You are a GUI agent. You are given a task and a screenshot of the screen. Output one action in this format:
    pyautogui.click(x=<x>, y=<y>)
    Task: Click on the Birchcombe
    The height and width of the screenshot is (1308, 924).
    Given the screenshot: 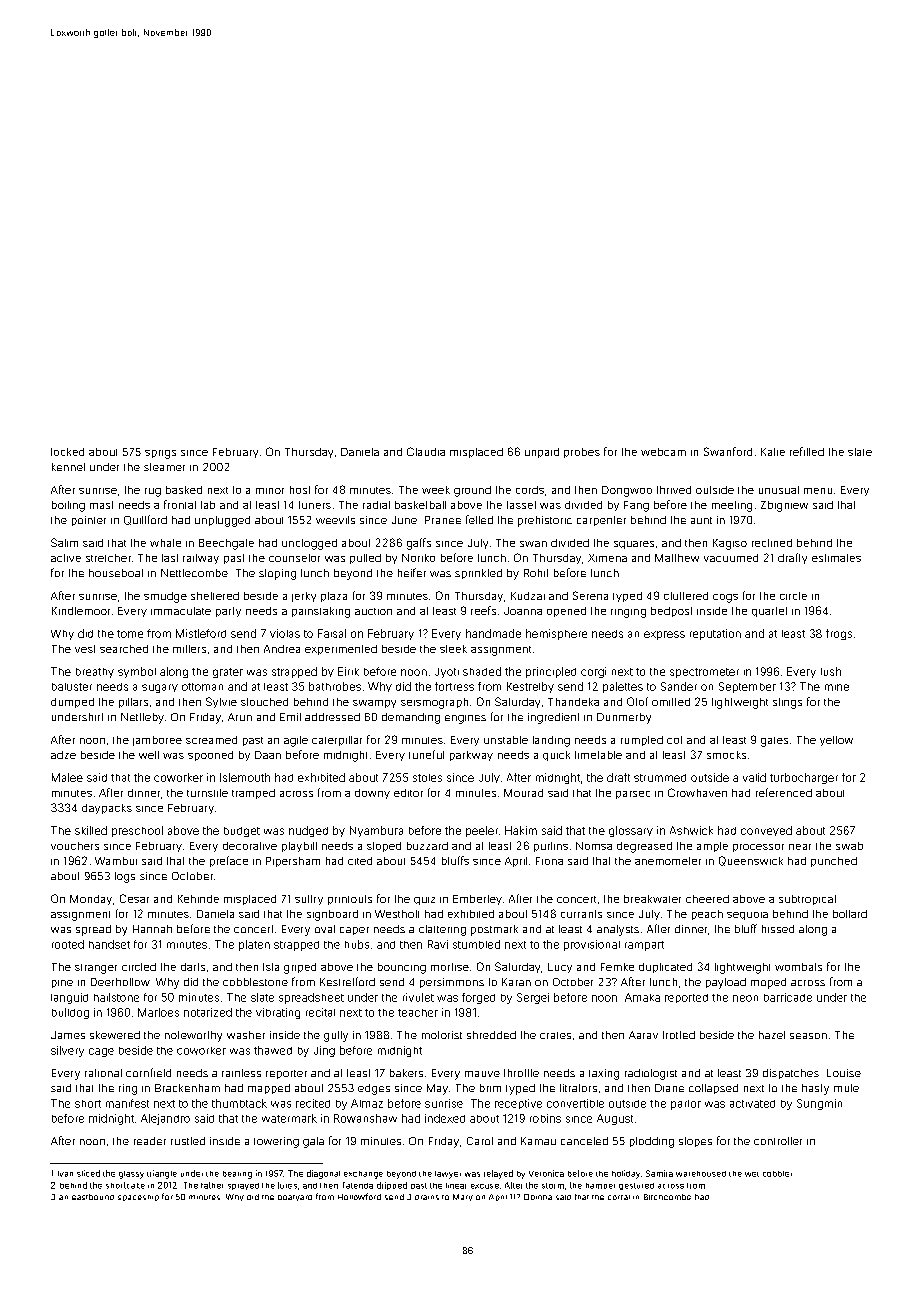 What is the action you would take?
    pyautogui.click(x=667, y=1197)
